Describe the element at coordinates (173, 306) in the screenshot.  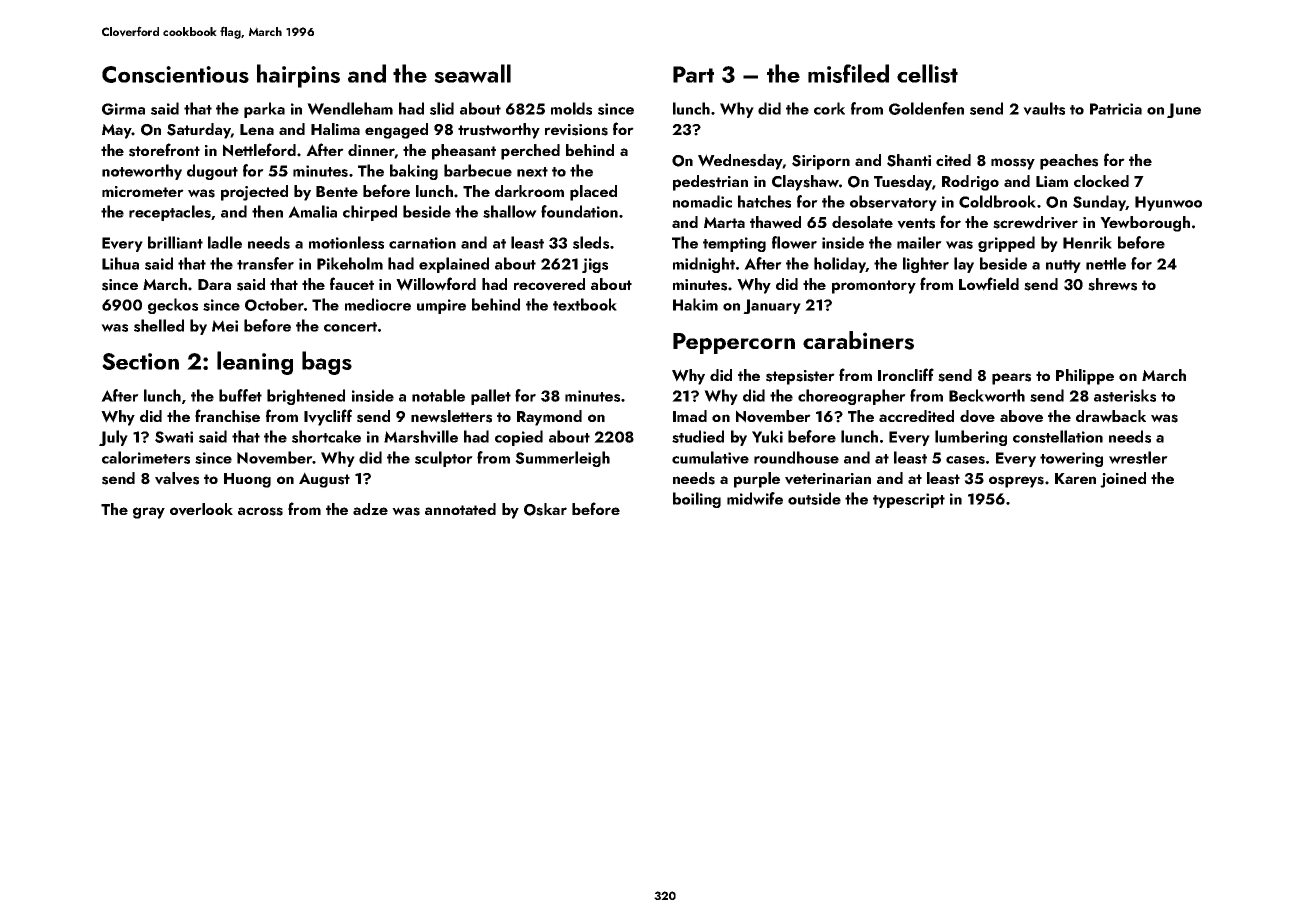
I see `geckos` at that location.
